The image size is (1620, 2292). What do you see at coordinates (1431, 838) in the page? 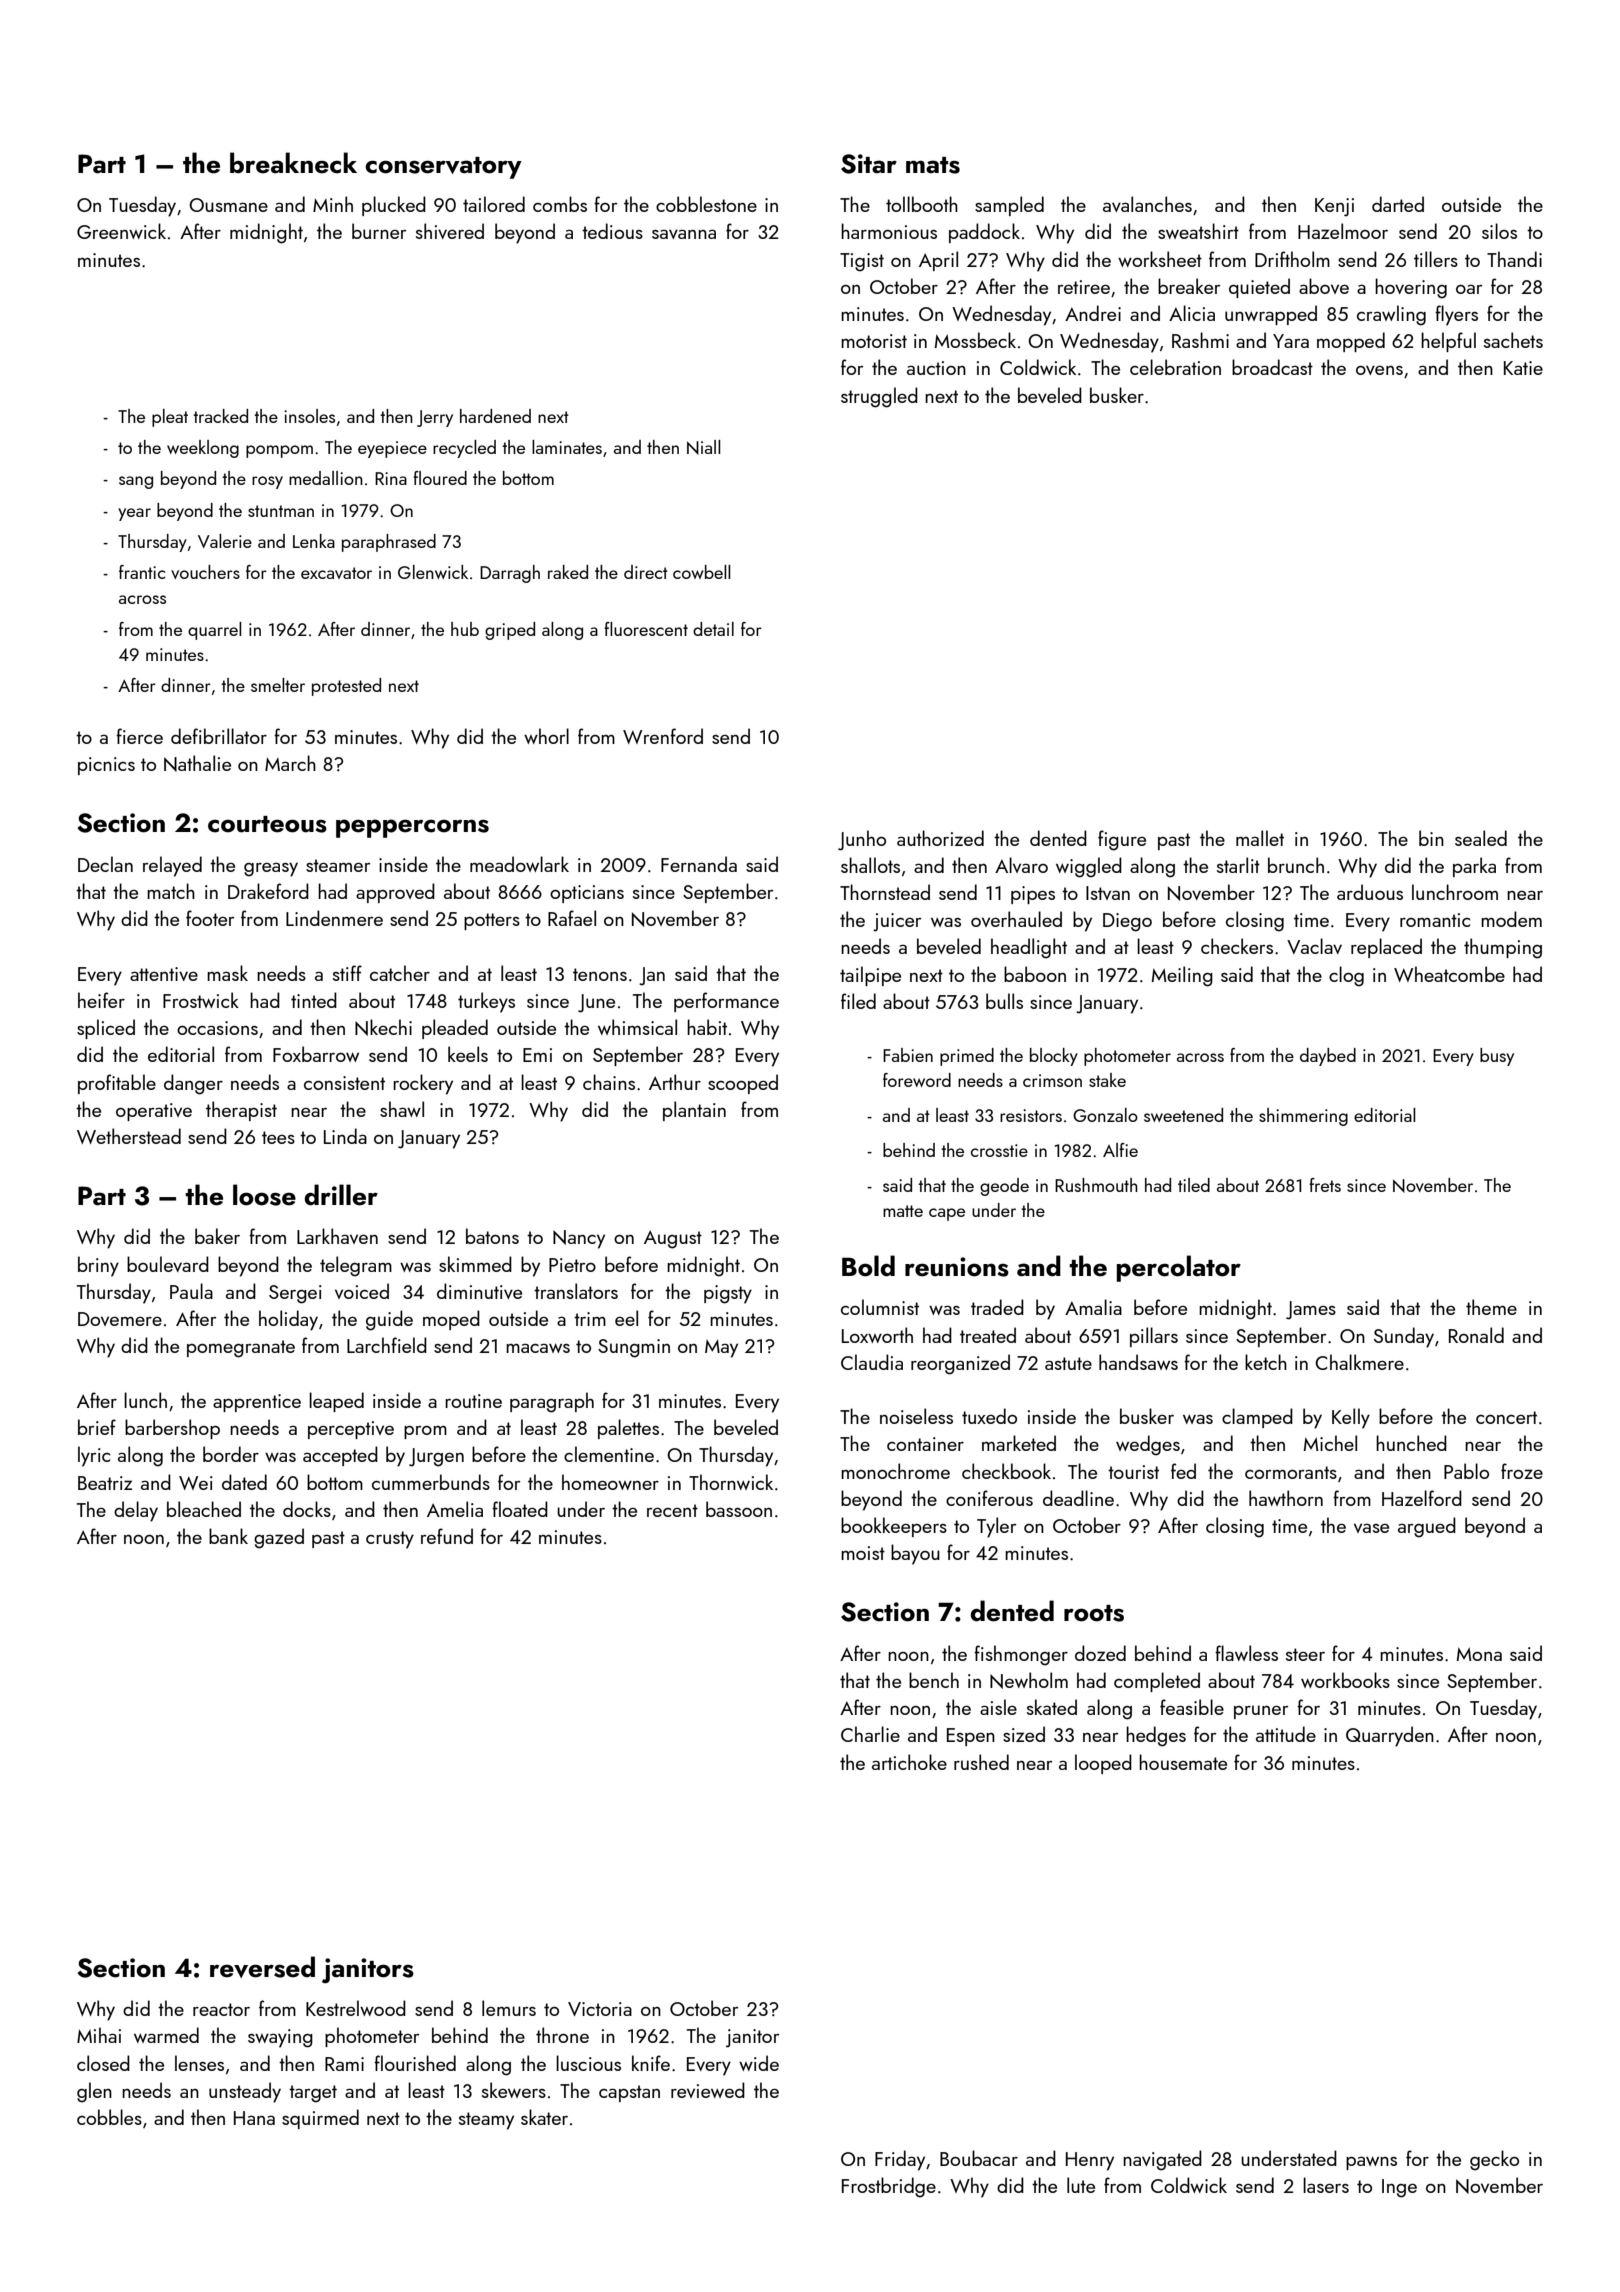
I see `bin` at bounding box center [1431, 838].
